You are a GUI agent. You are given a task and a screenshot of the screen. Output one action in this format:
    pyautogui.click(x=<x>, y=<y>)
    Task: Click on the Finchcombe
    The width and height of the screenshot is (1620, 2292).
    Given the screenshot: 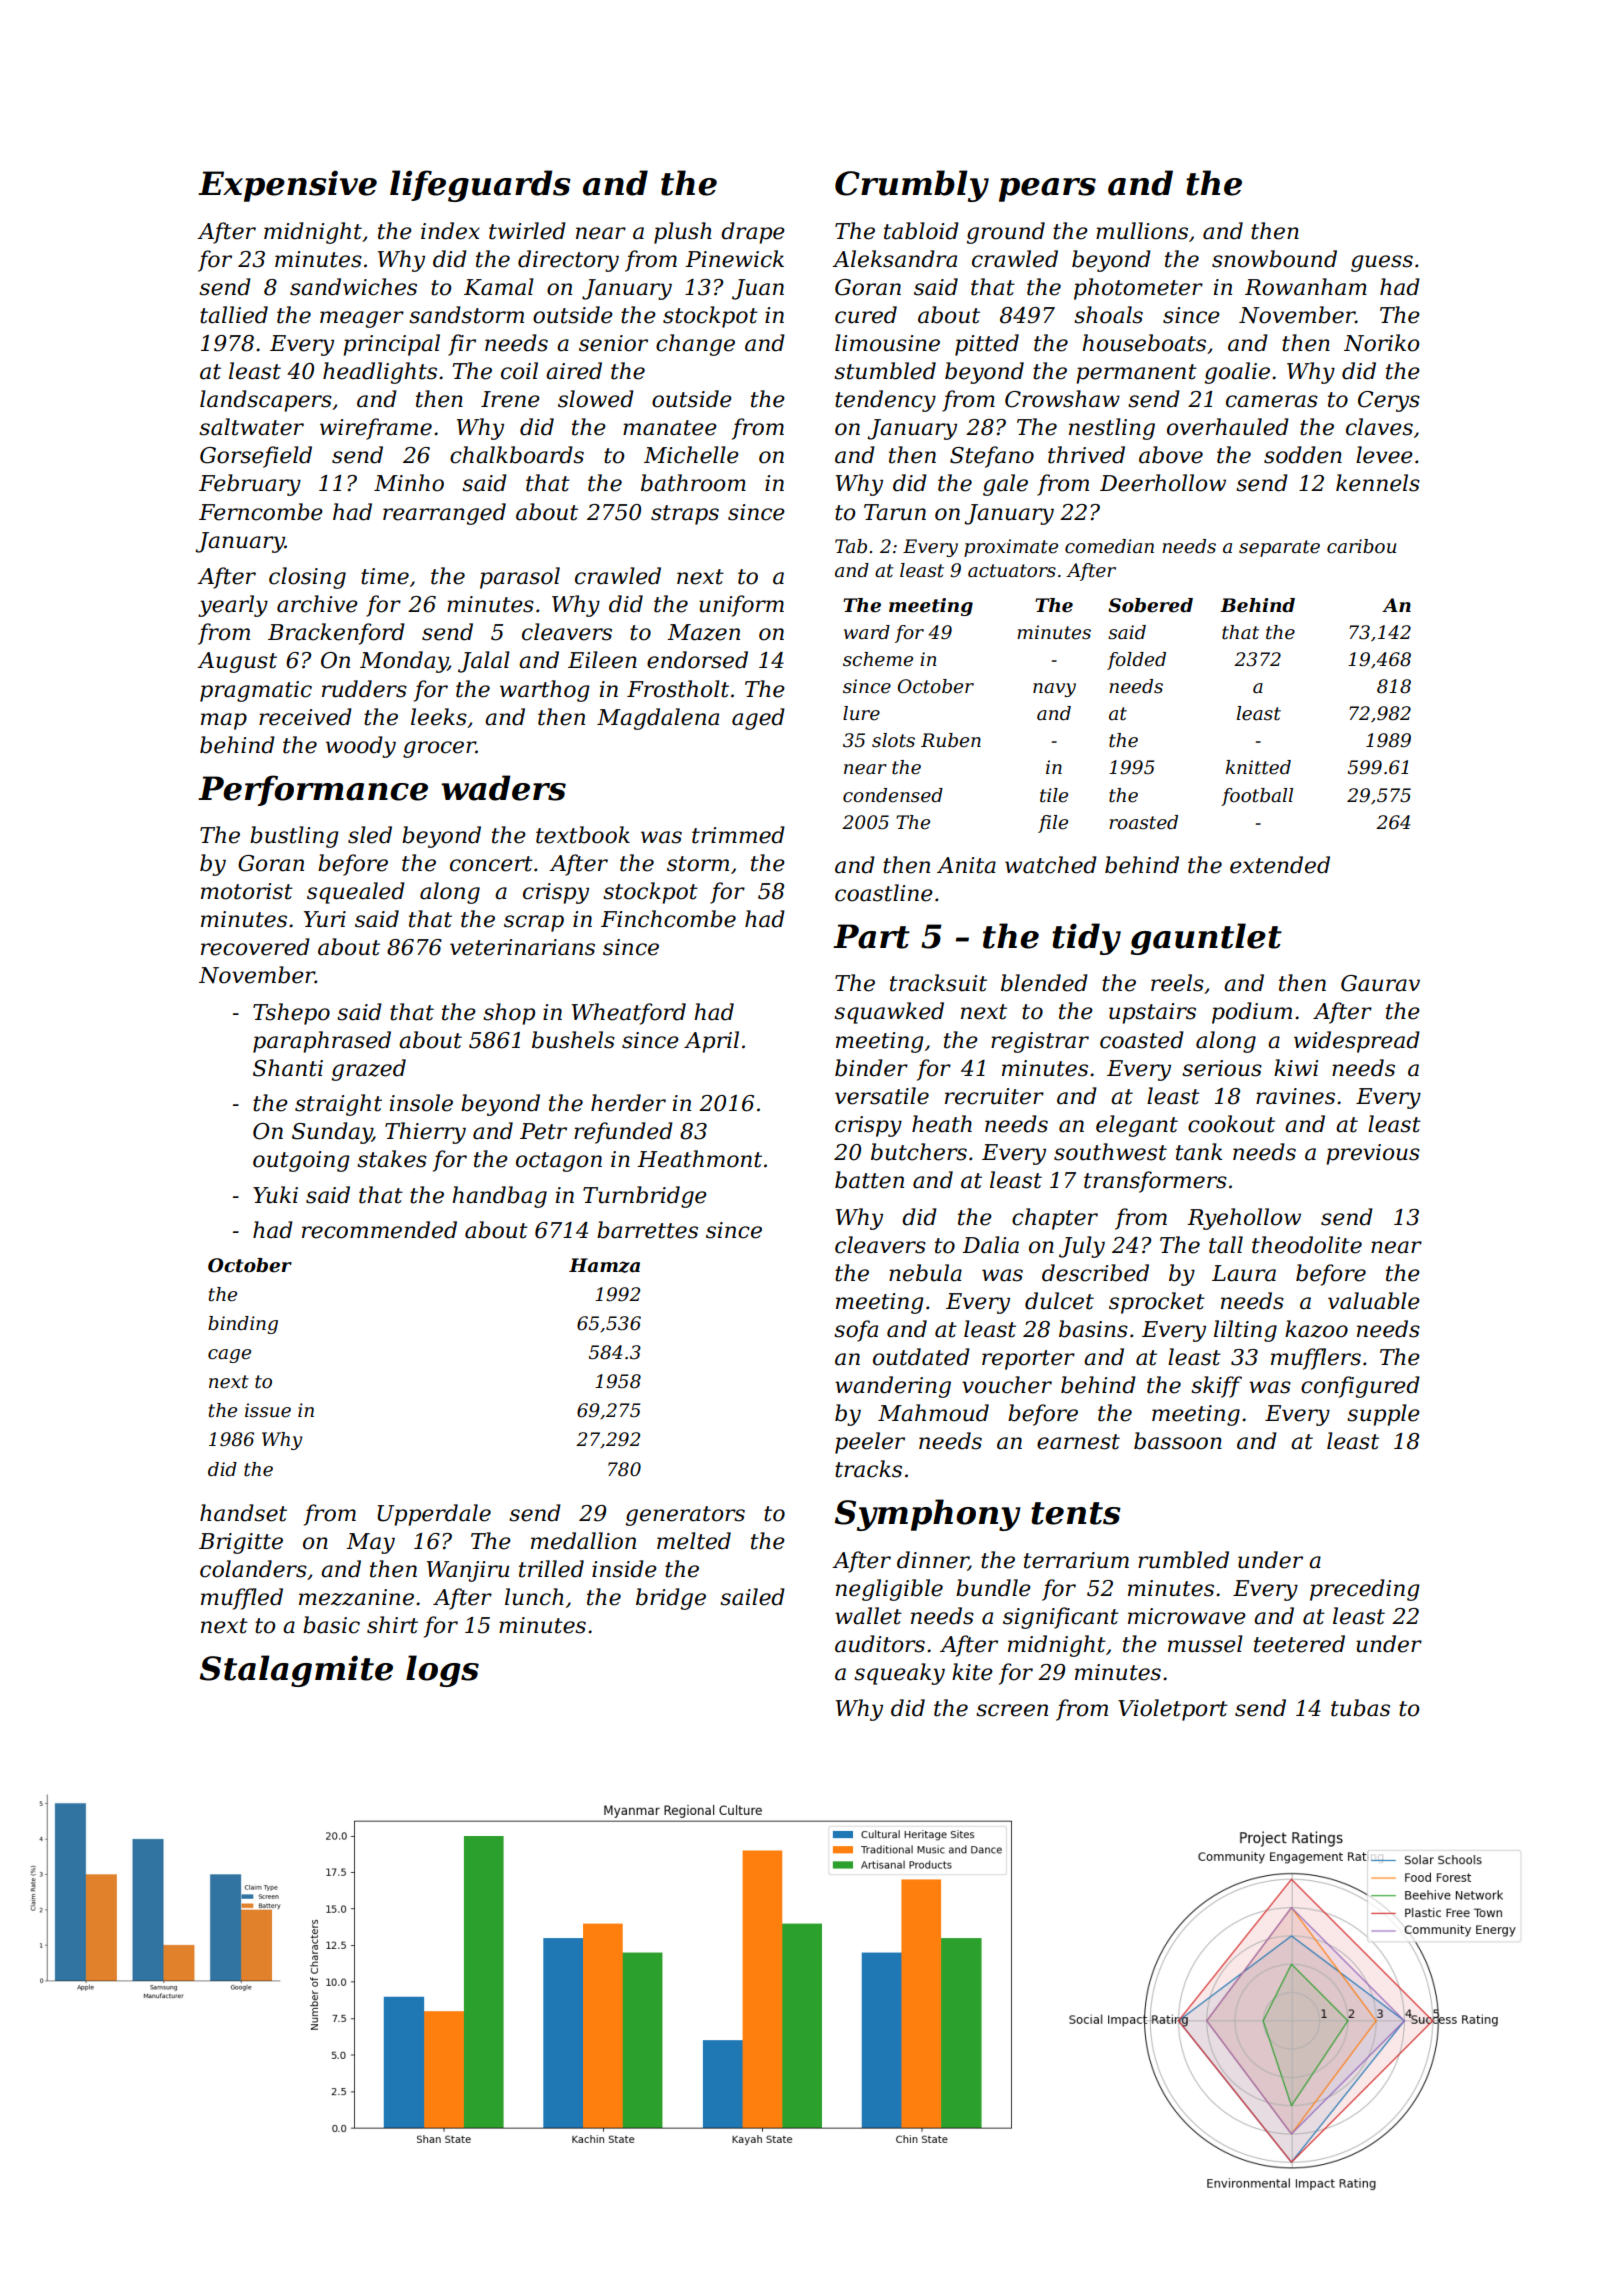 What is the action you would take?
    pyautogui.click(x=668, y=919)
